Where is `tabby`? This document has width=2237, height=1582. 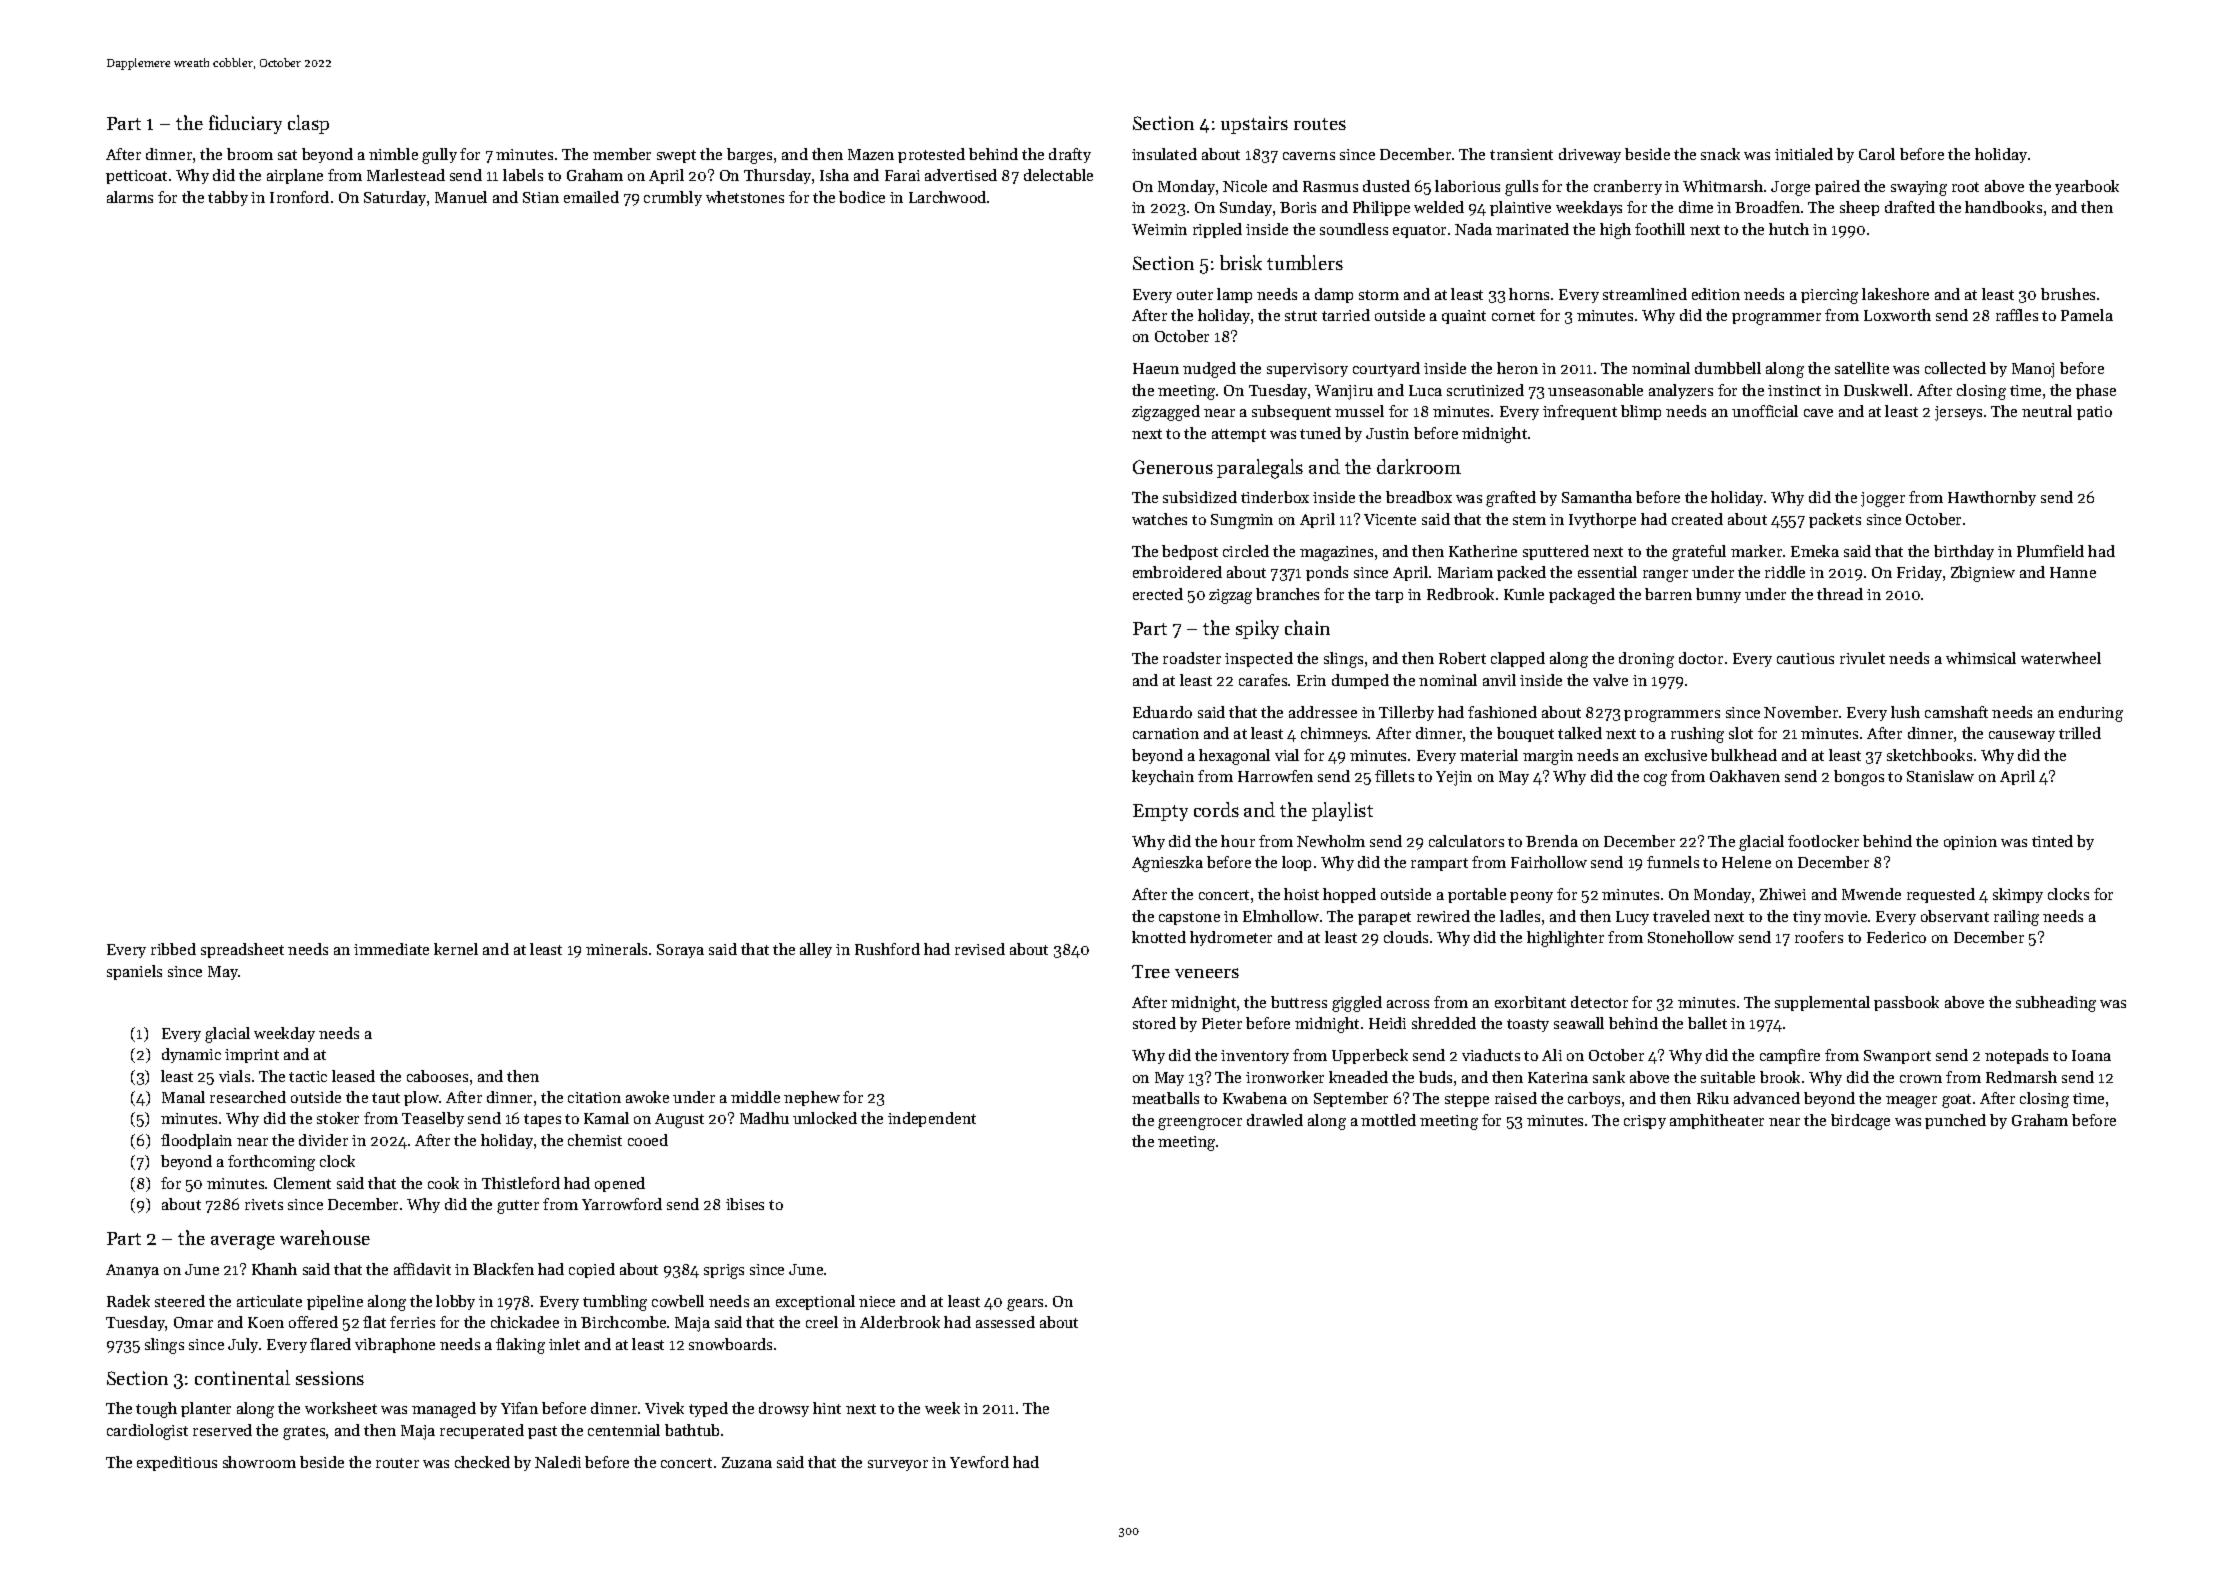
tabby is located at coordinates (228, 198).
